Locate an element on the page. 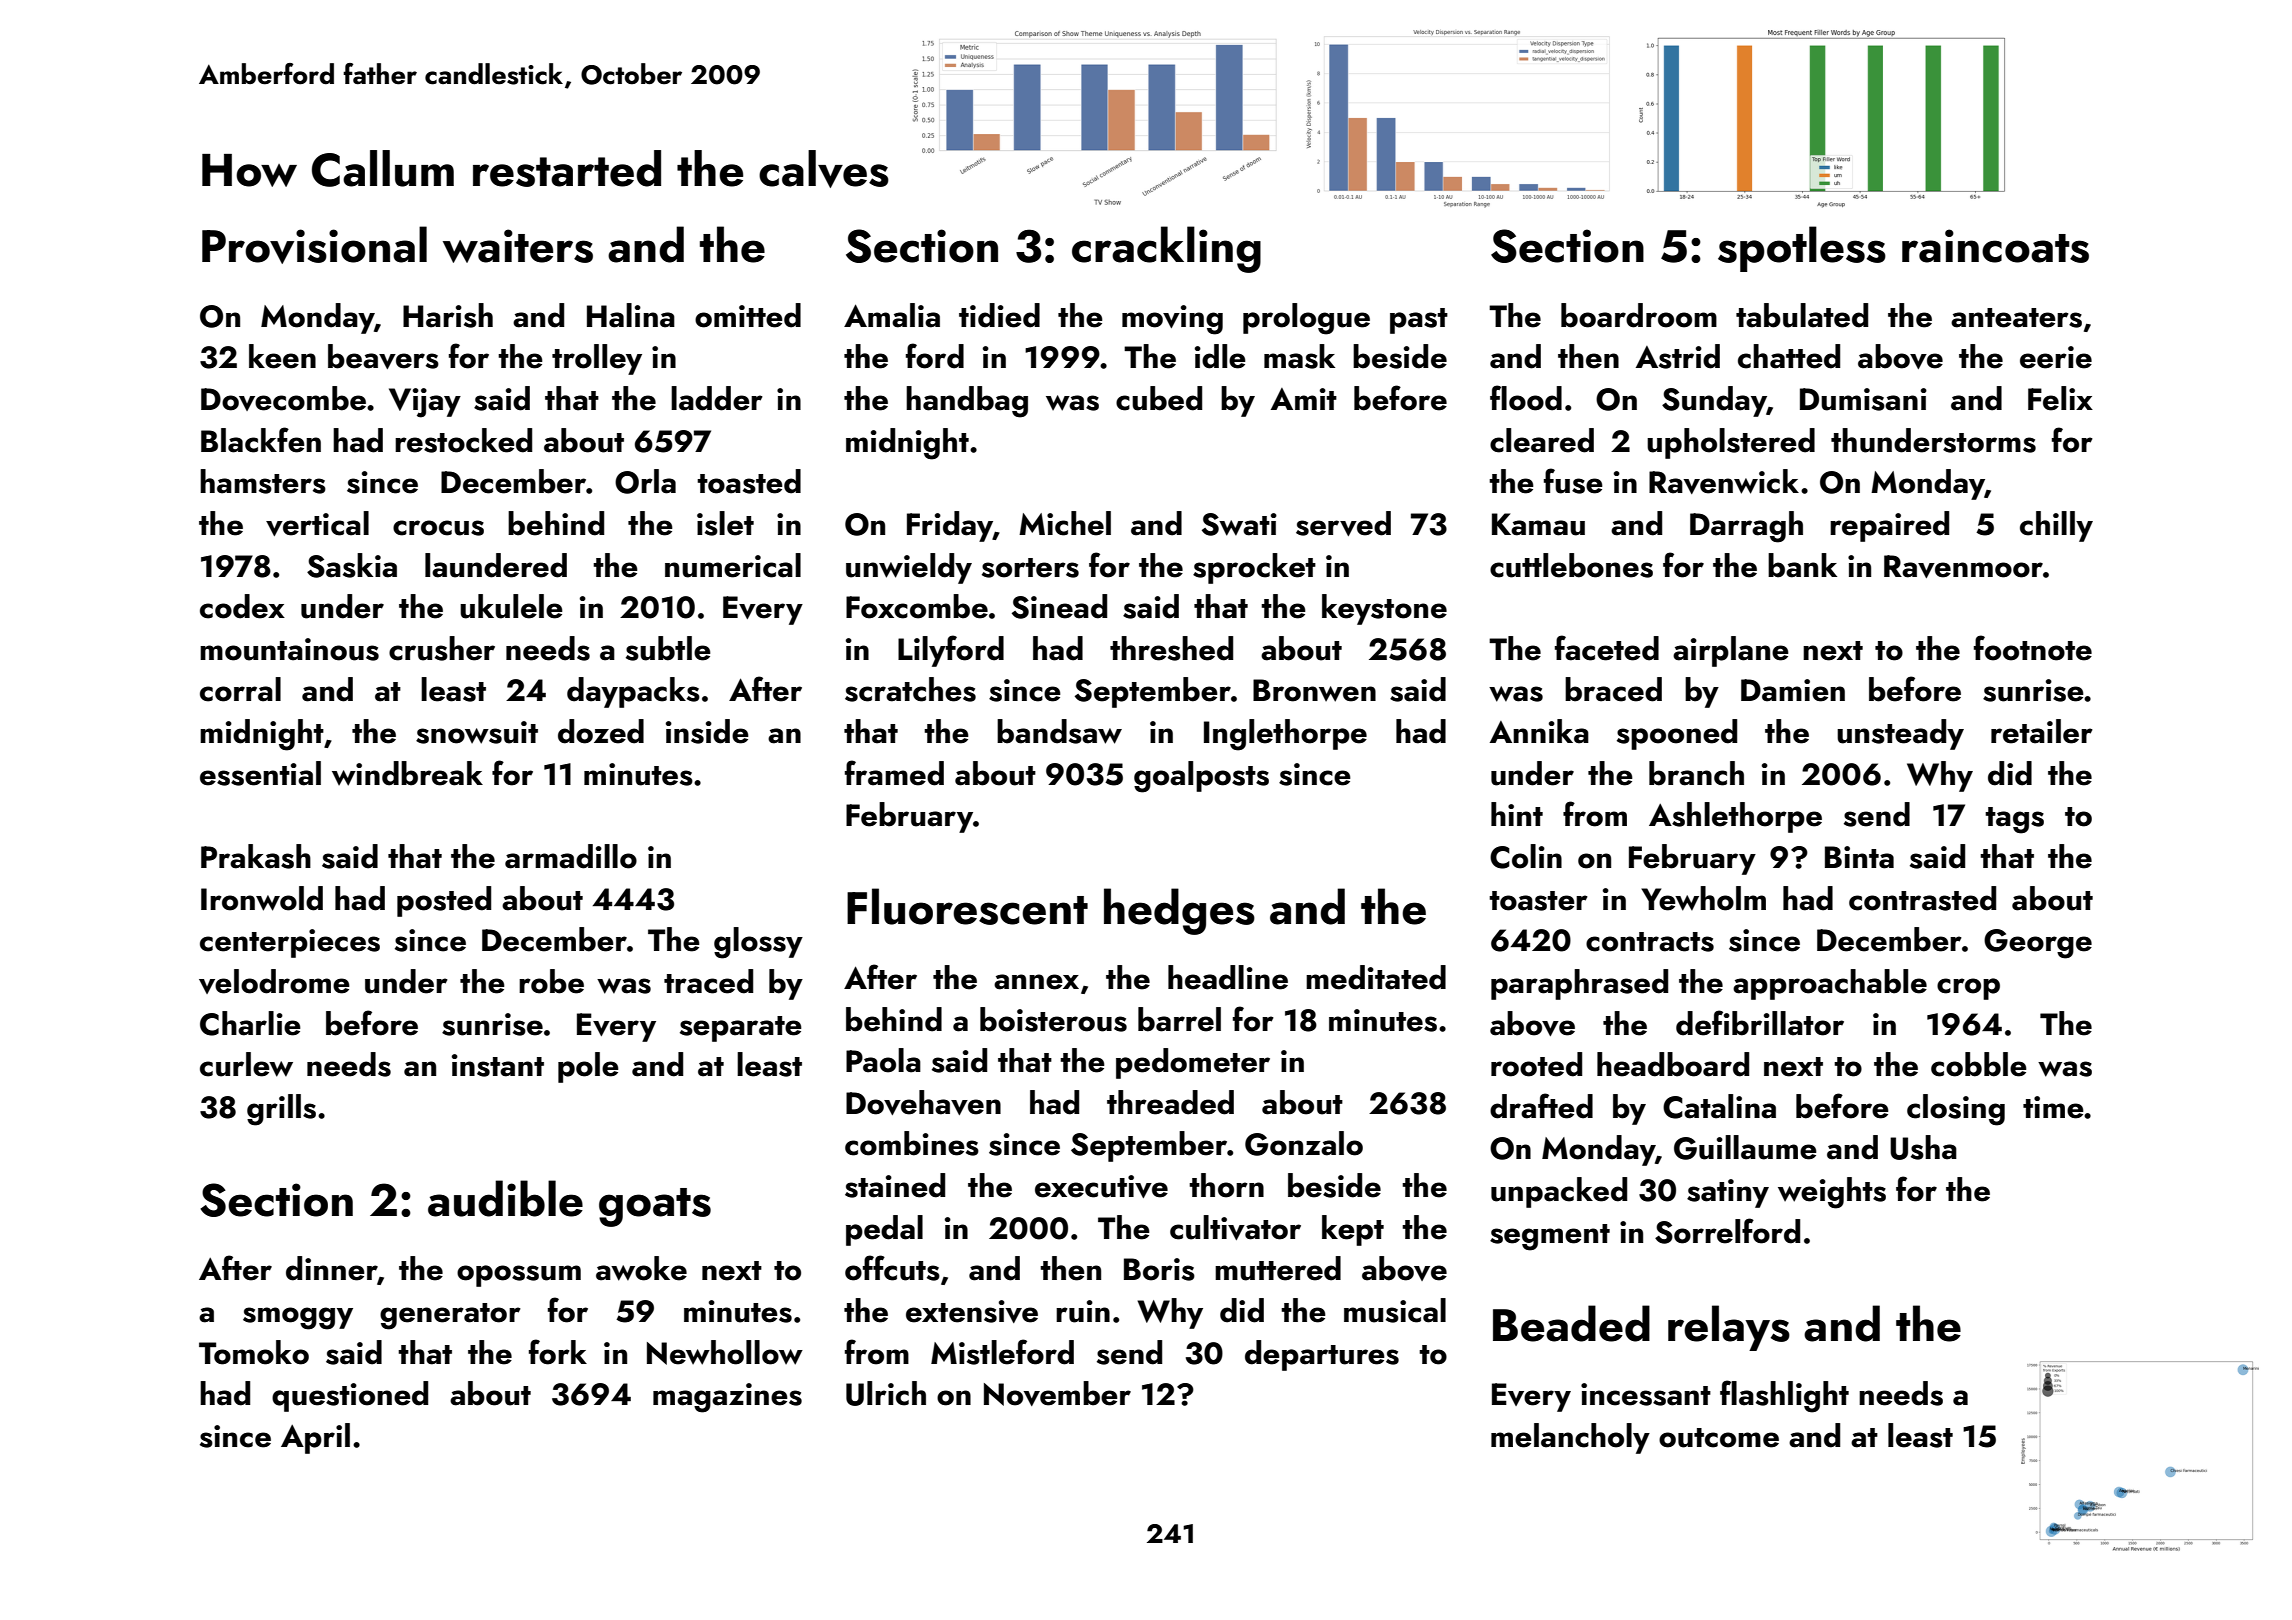  Harish is located at coordinates (448, 315).
